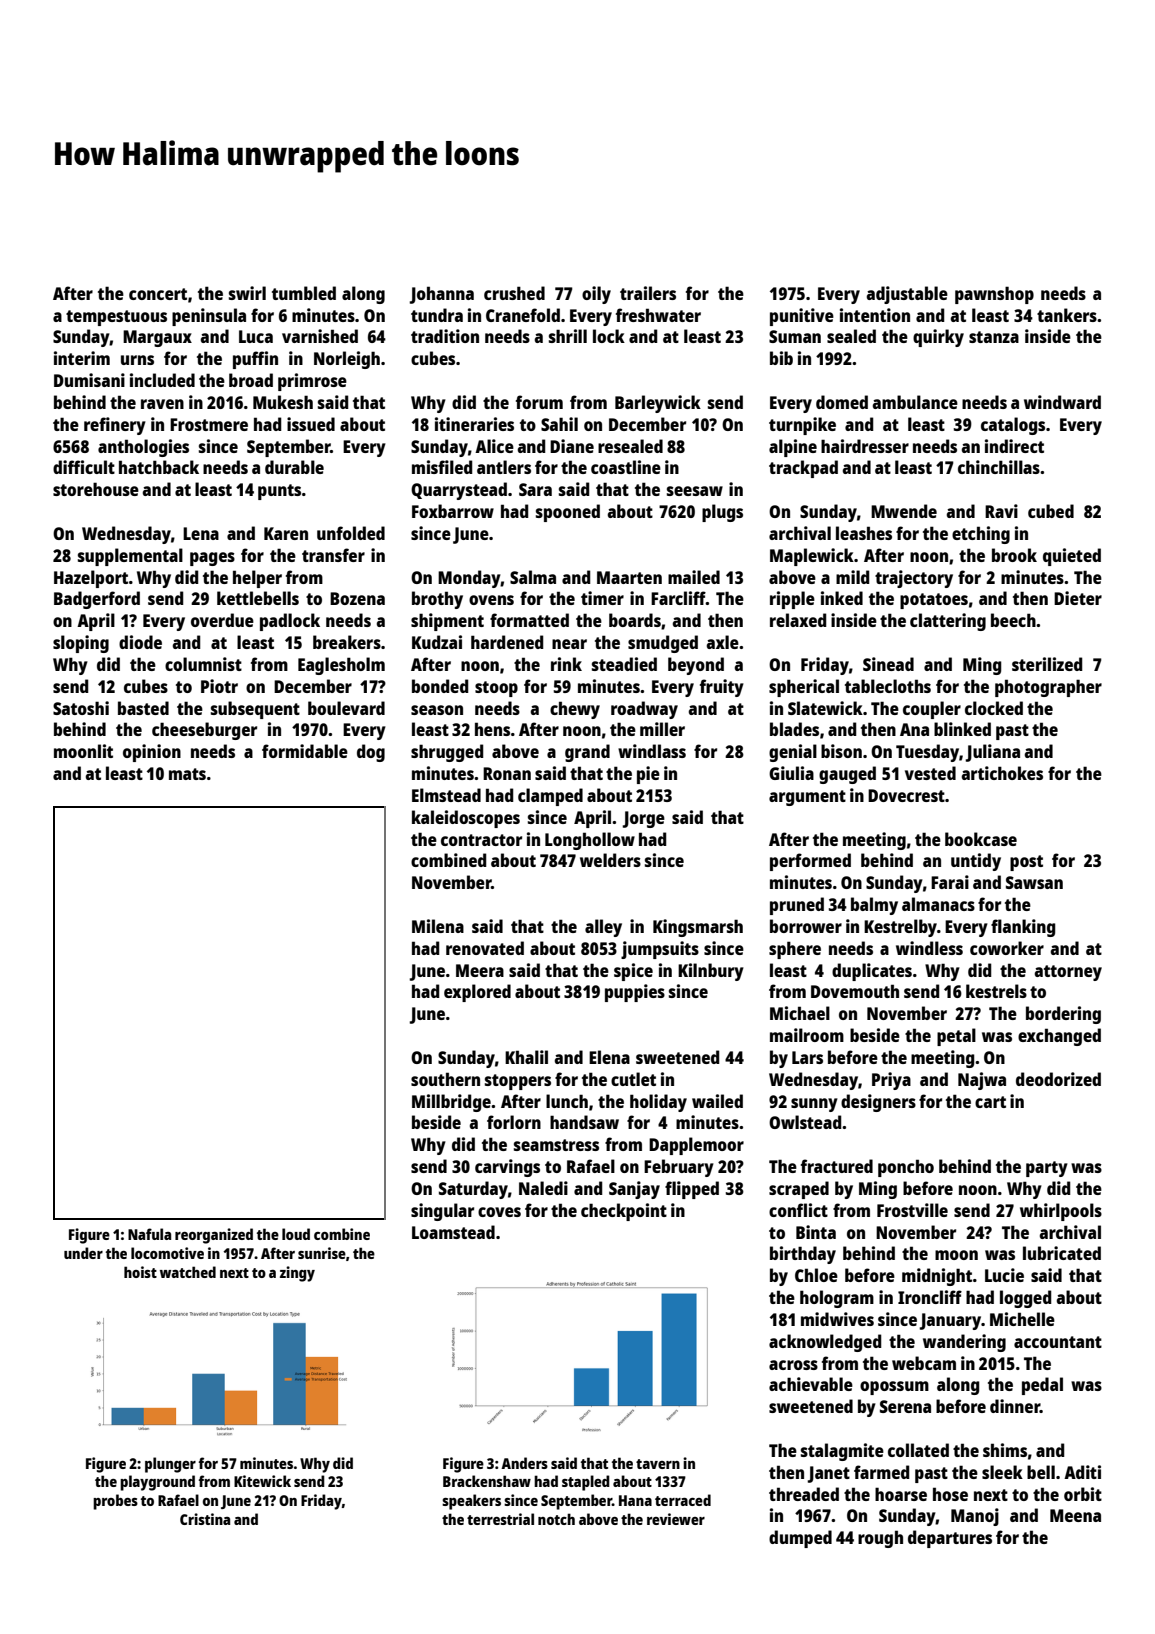  What do you see at coordinates (907, 295) in the document?
I see `adjustable` at bounding box center [907, 295].
